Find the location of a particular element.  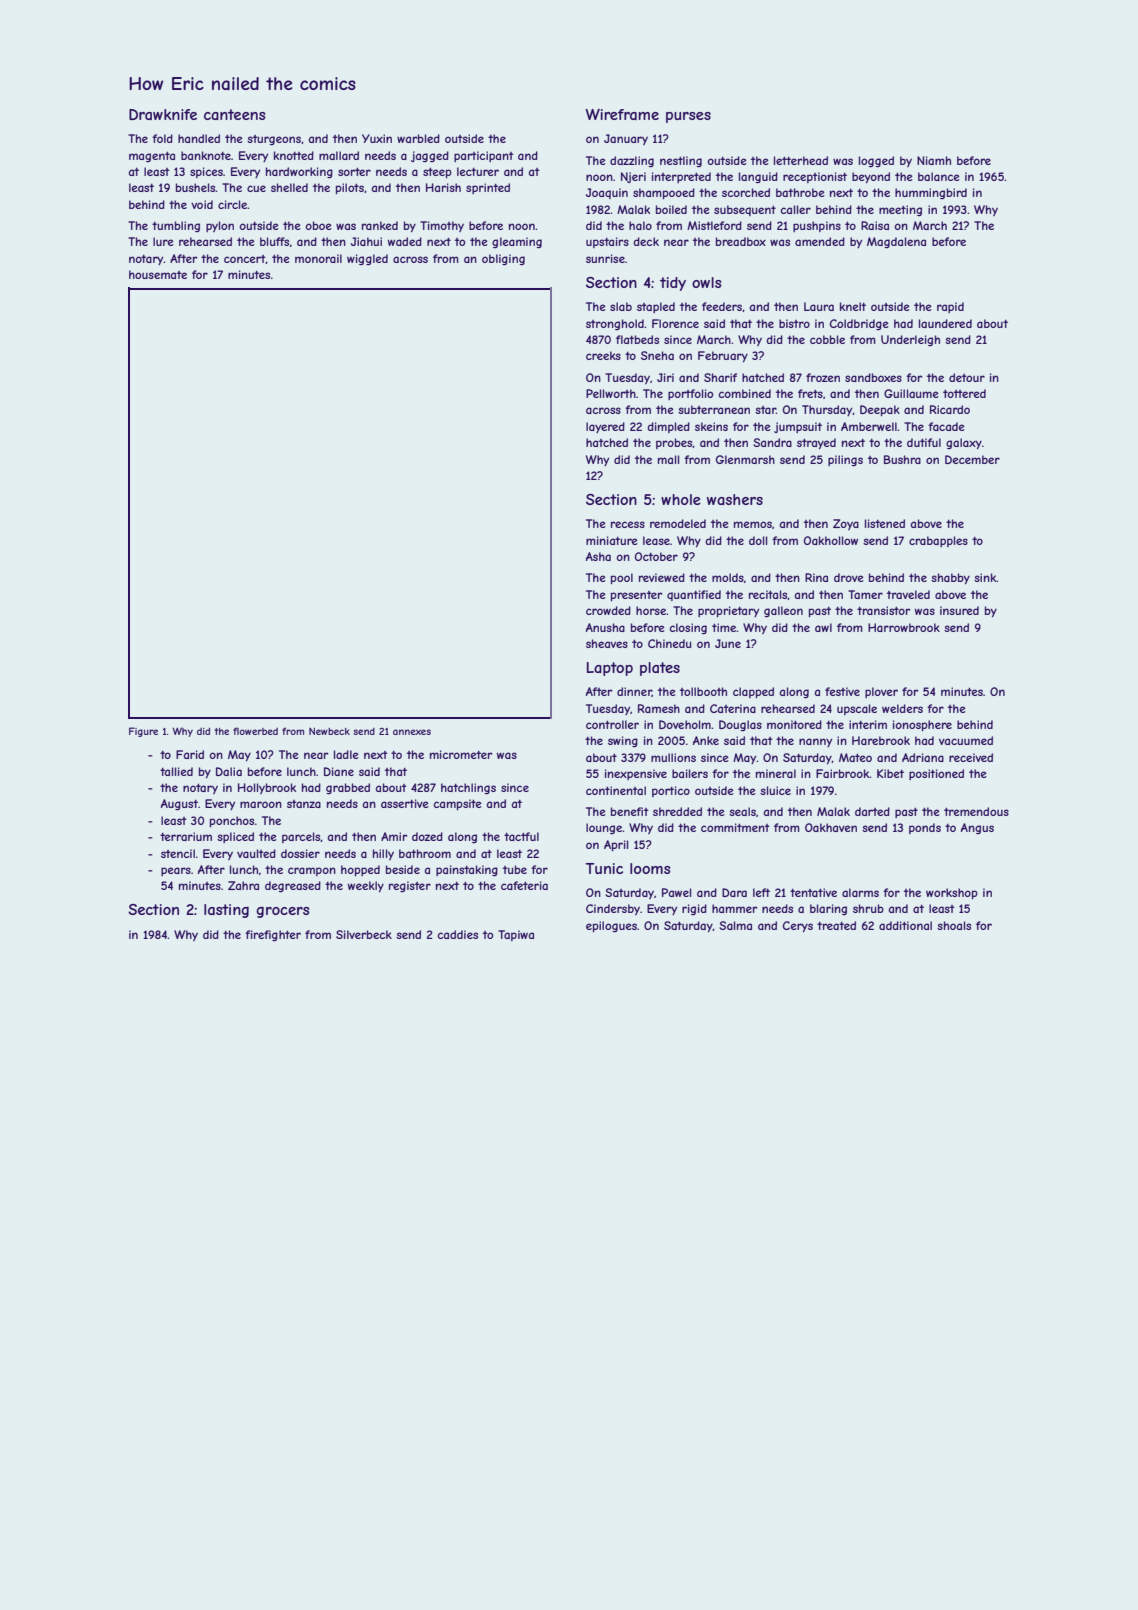

flowerbed is located at coordinates (255, 731).
